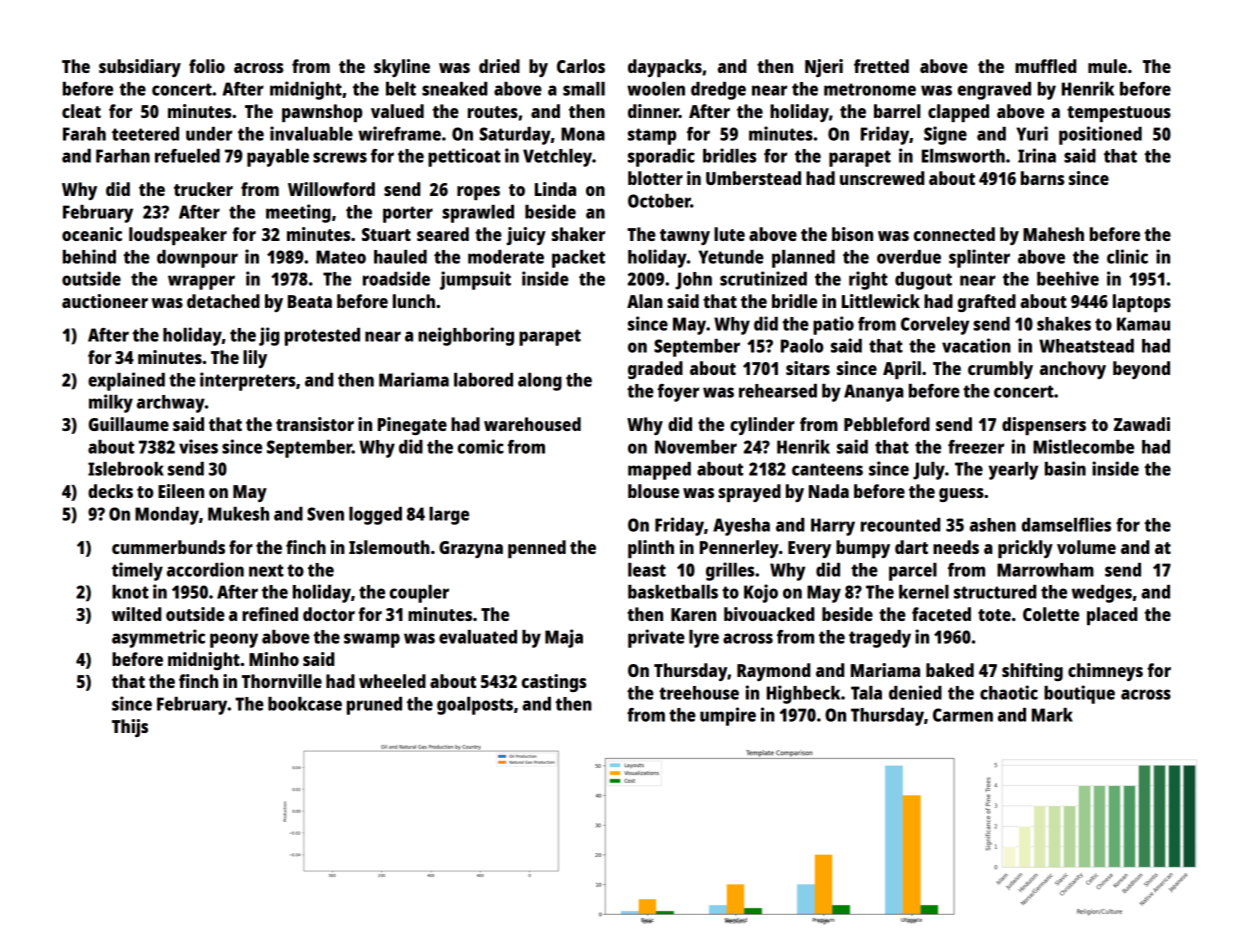 This screenshot has width=1233, height=952. I want to click on wrapper, so click(201, 282).
